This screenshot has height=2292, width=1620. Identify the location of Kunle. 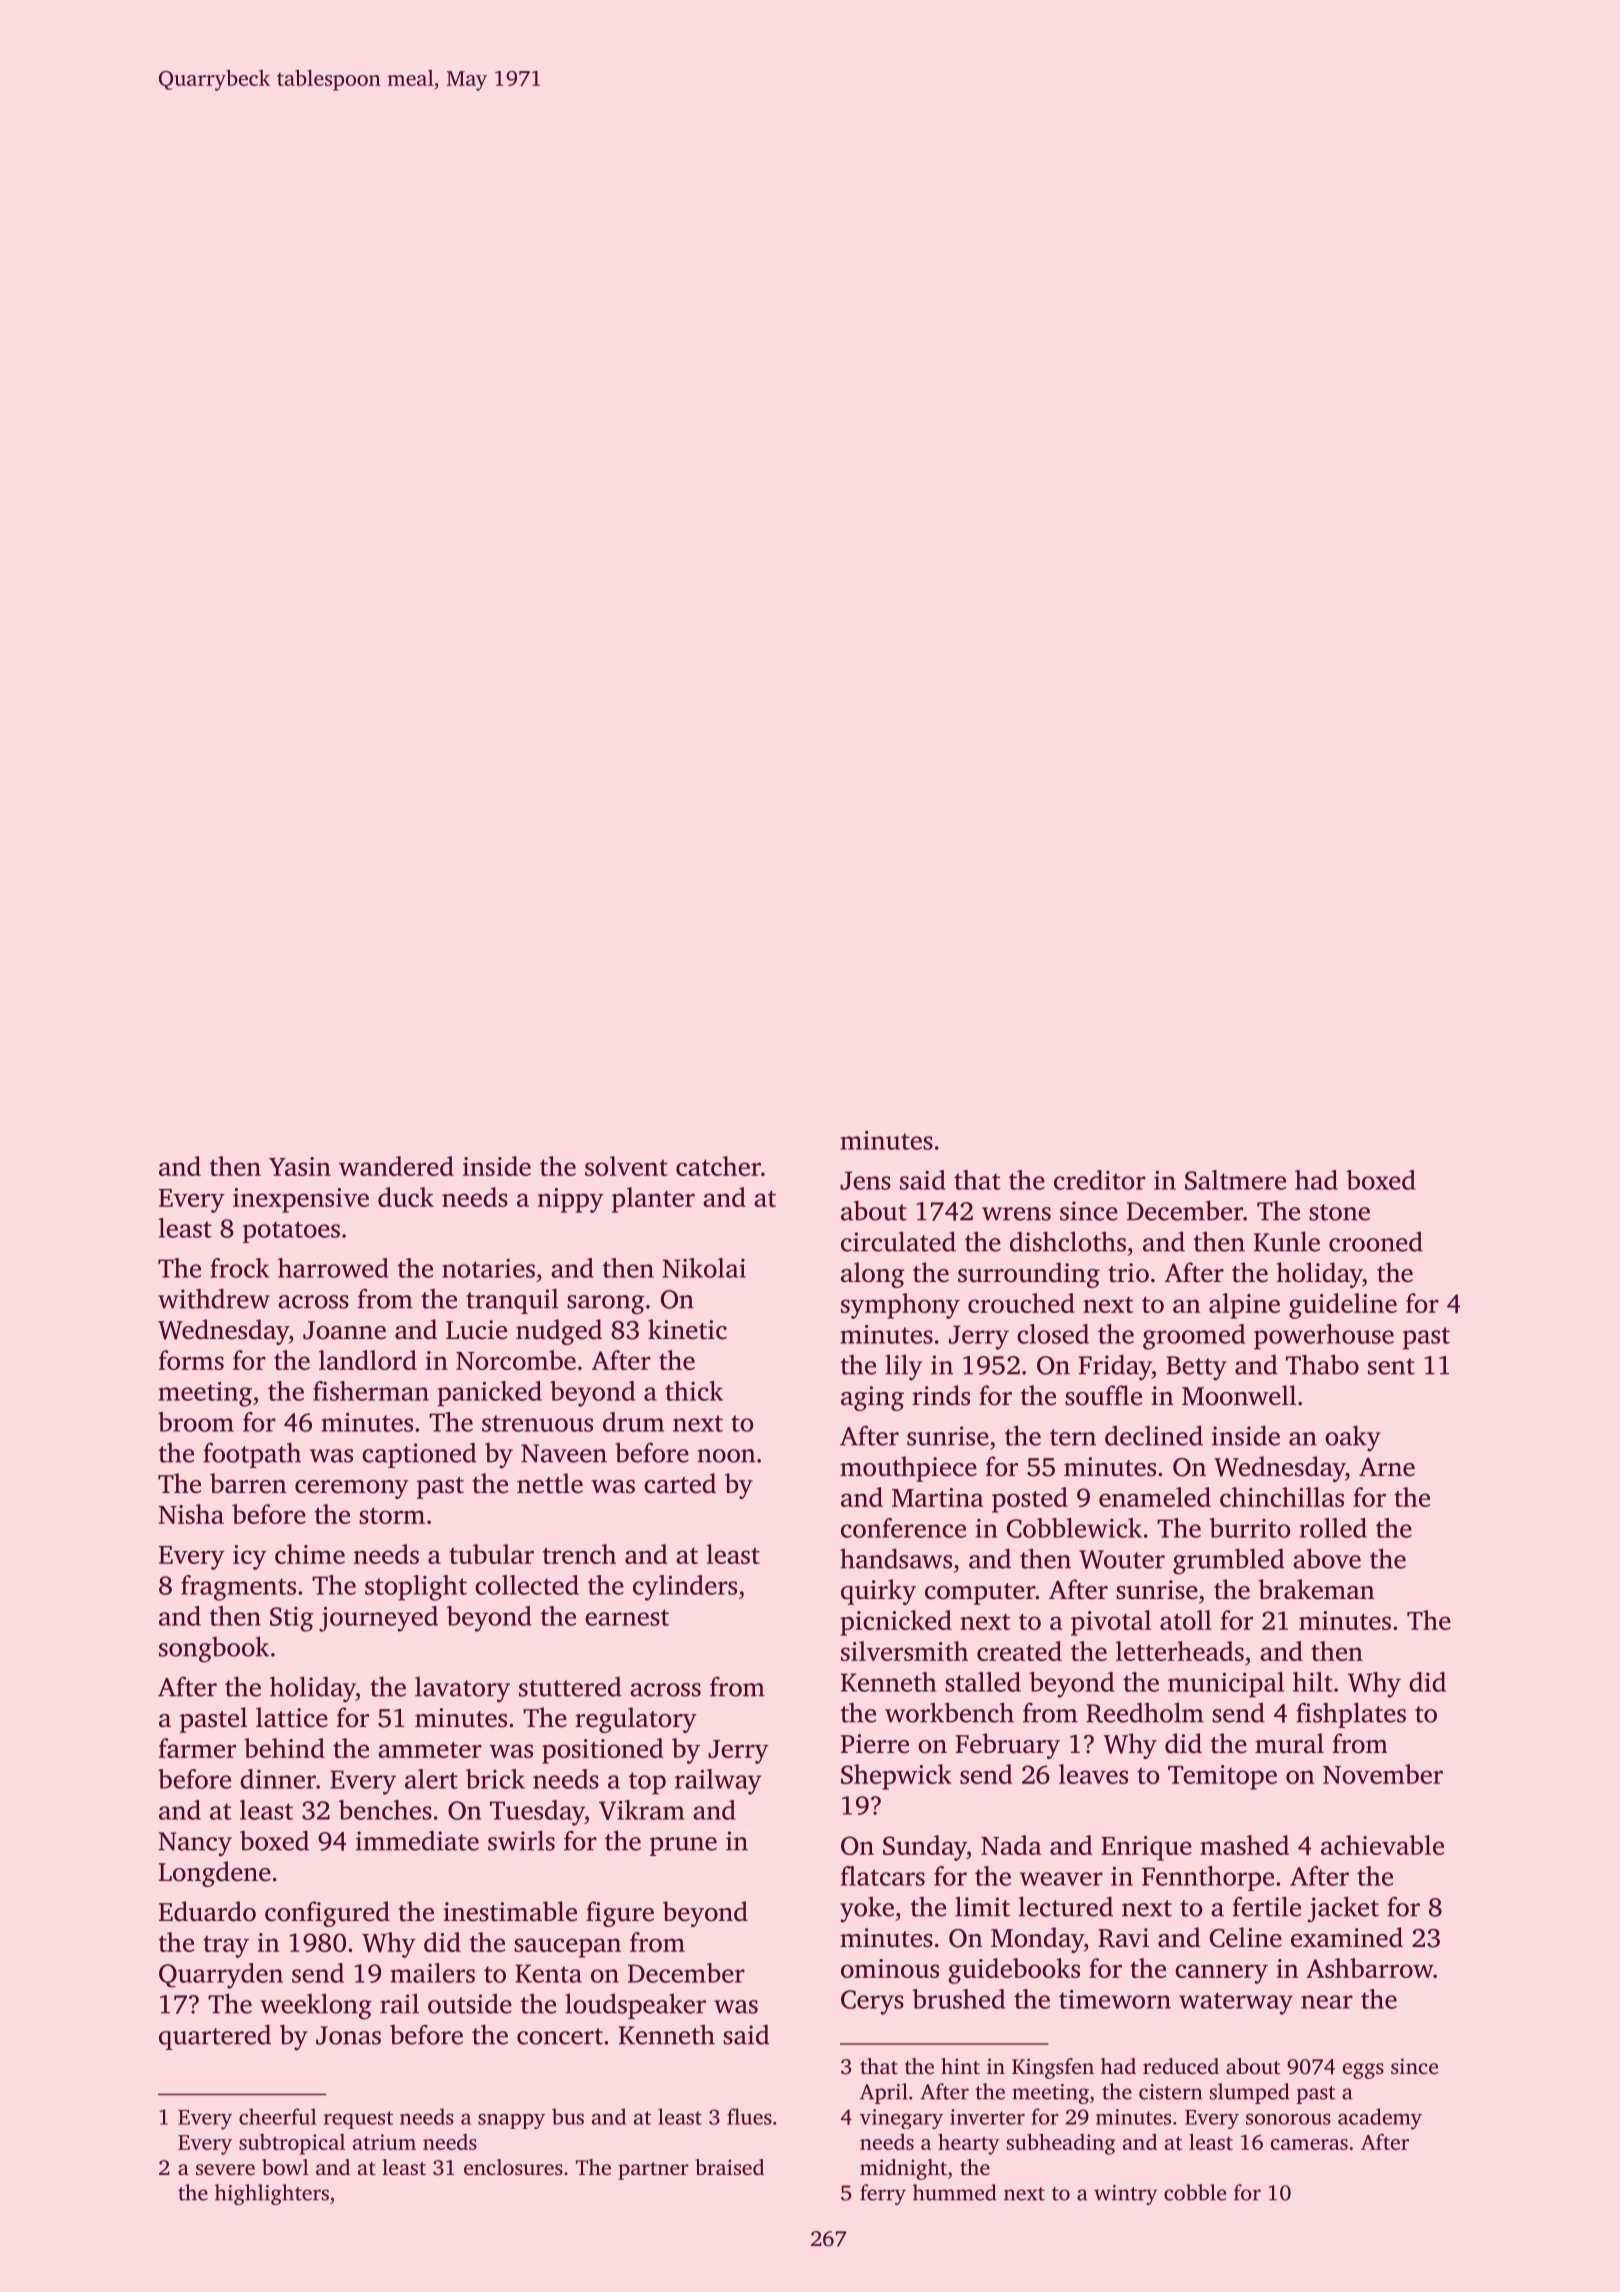
(1287, 1241).
